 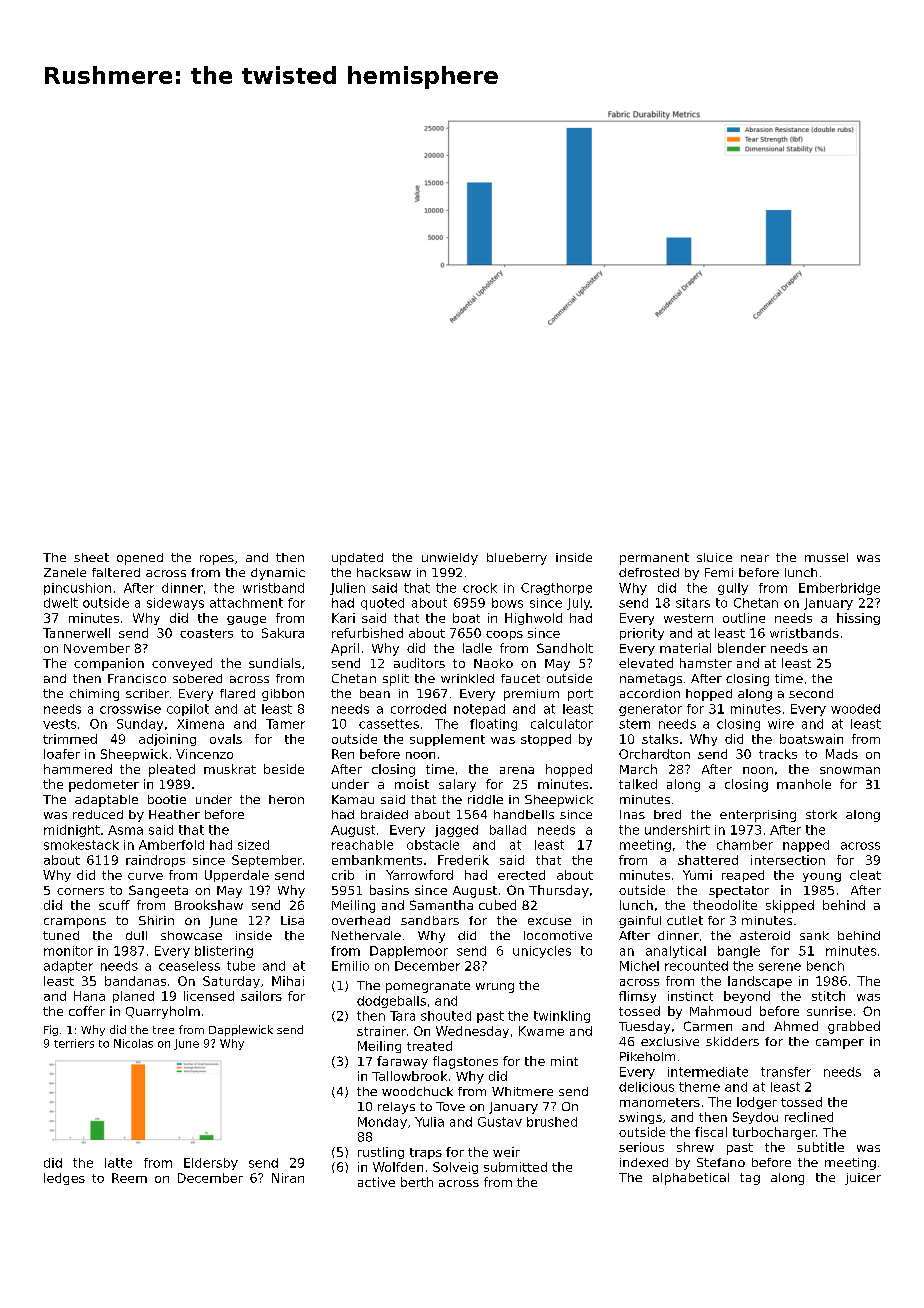 I want to click on refurbished, so click(x=367, y=633).
